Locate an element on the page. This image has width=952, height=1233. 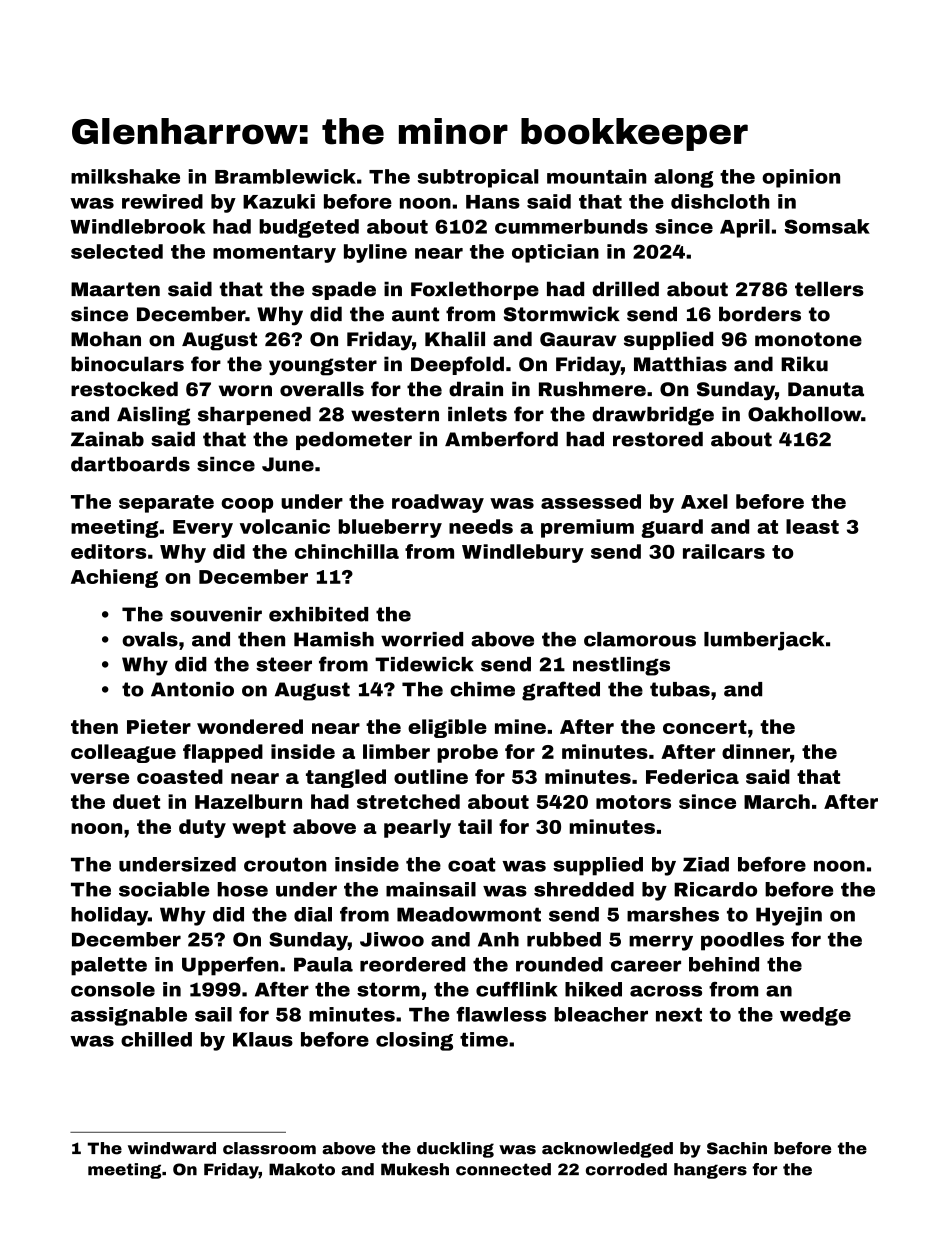
selected is located at coordinates (117, 251).
